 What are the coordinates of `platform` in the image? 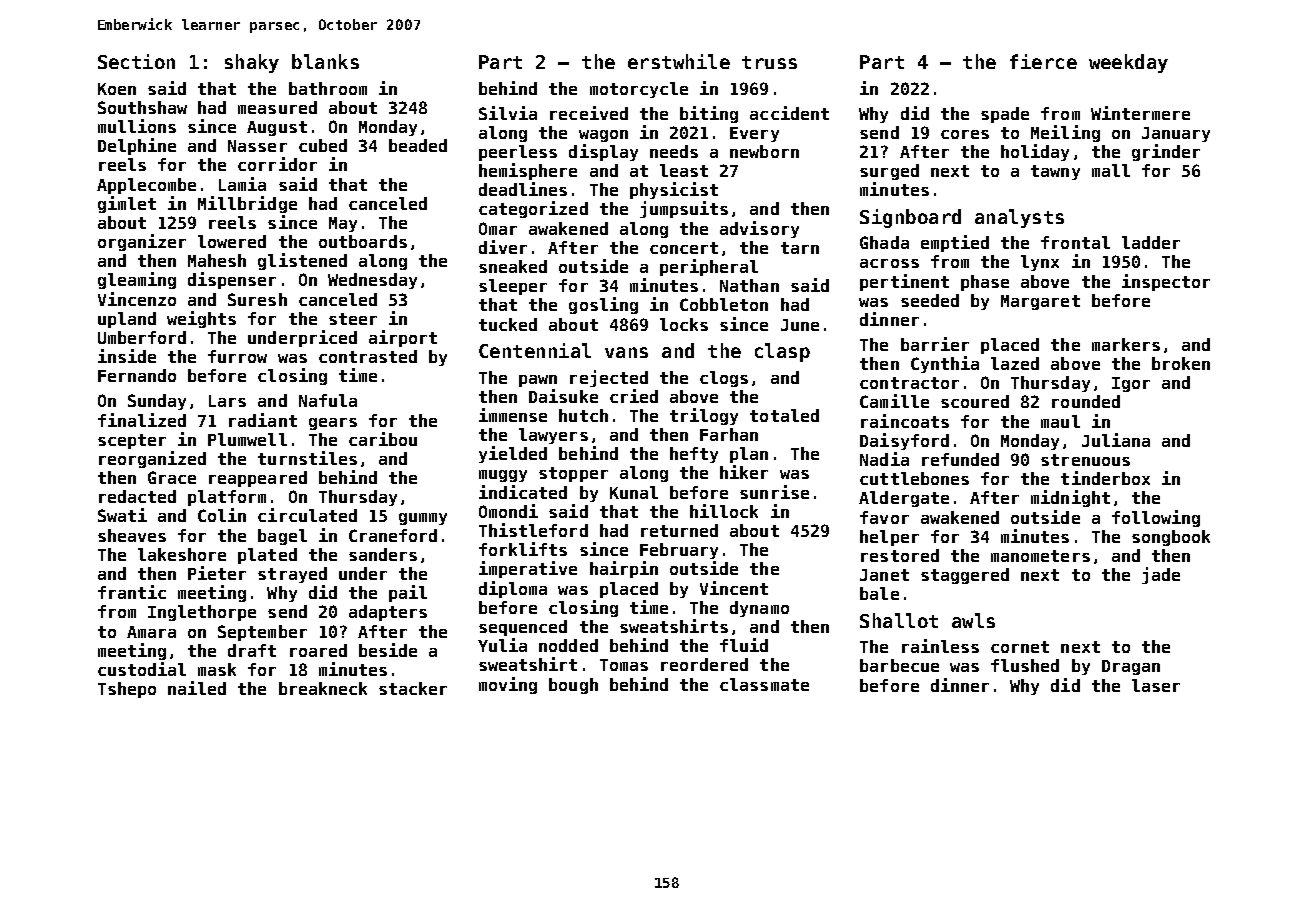 It's located at (227, 498).
